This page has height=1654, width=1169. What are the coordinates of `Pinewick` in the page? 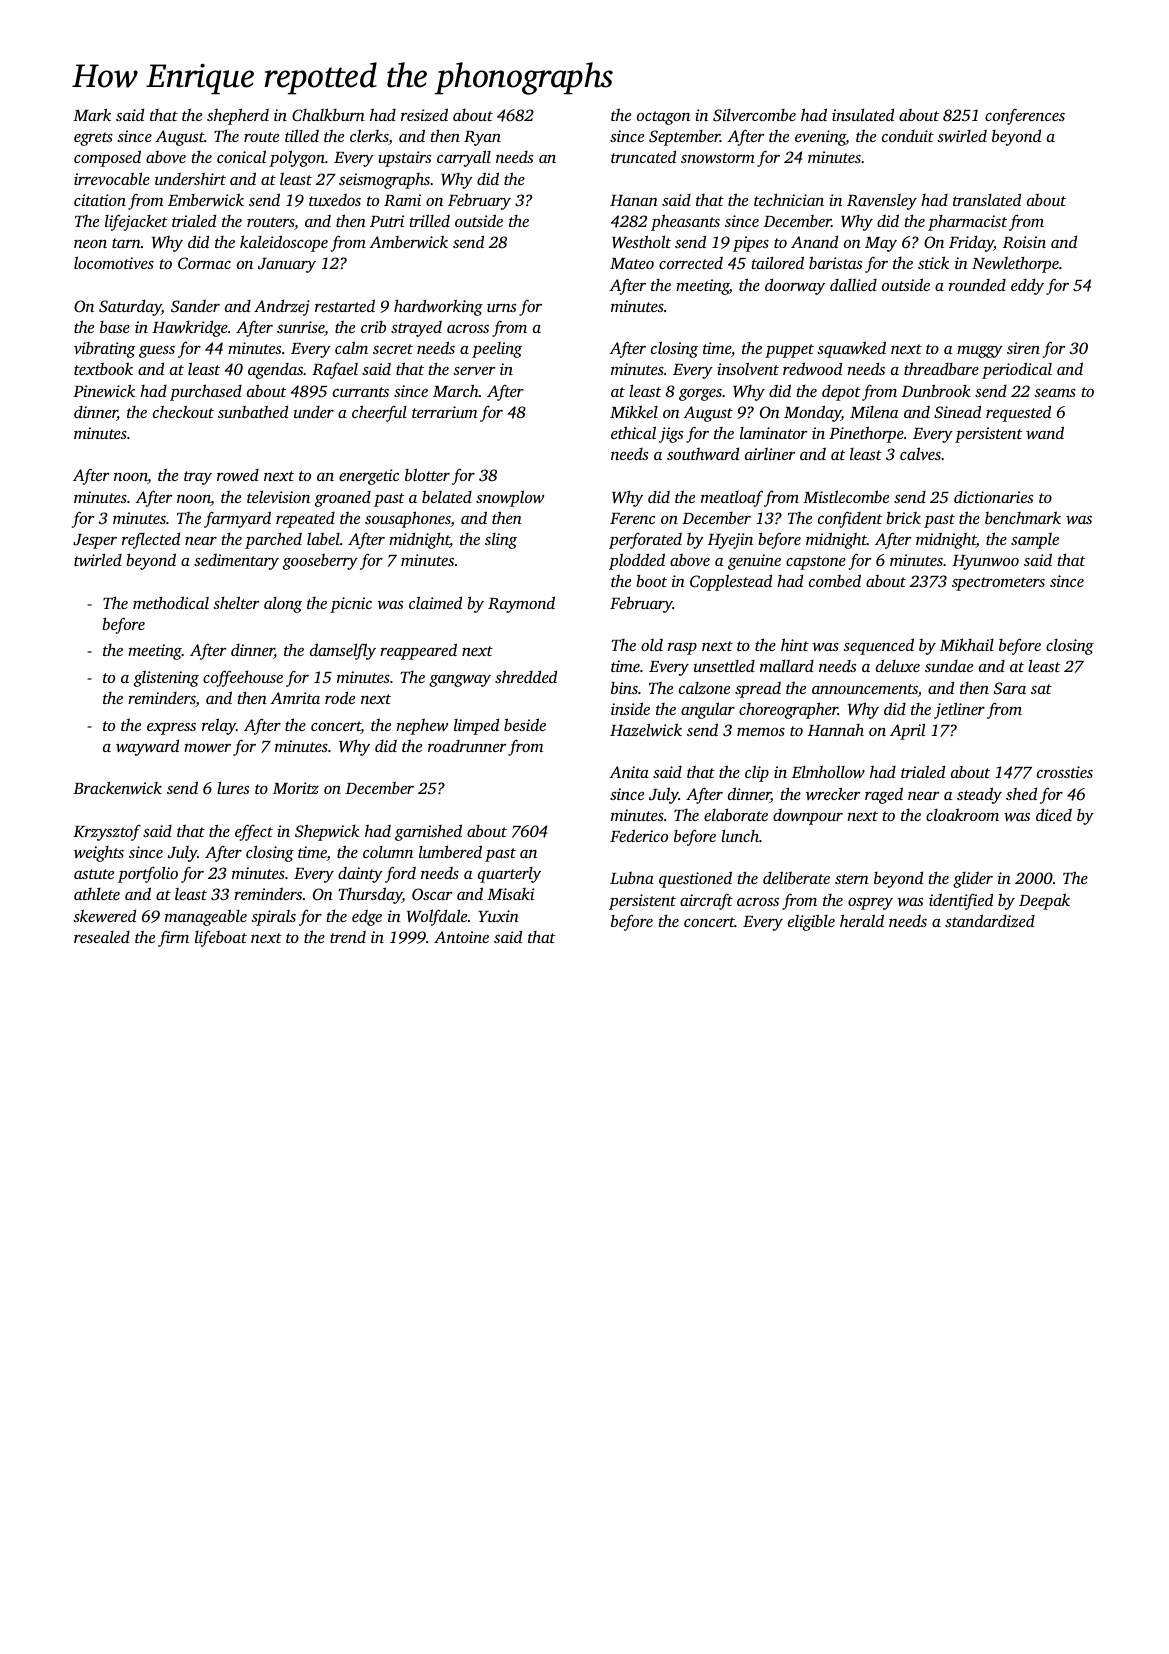 It's located at (104, 390).
